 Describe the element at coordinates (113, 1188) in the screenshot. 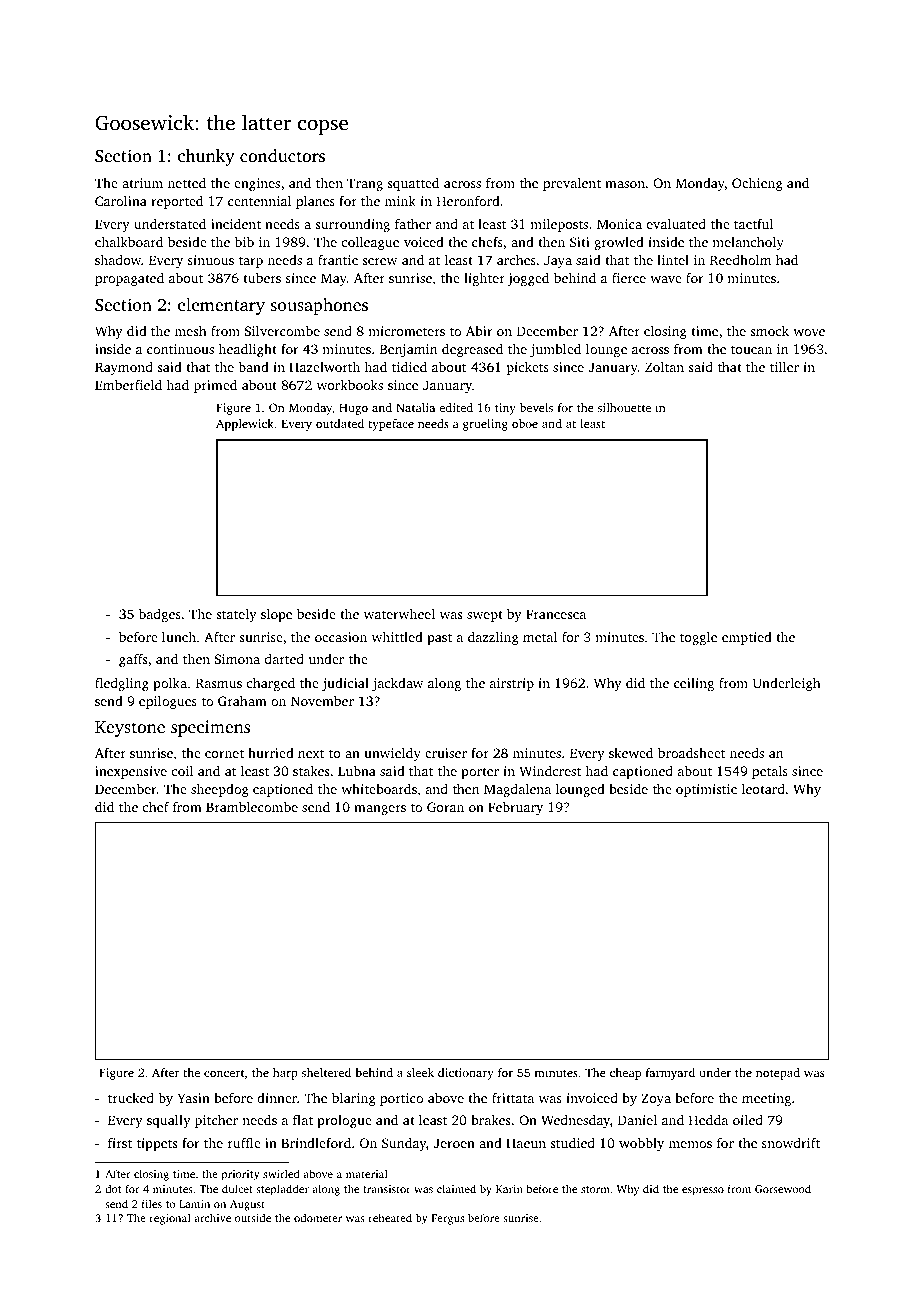

I see `dot` at that location.
